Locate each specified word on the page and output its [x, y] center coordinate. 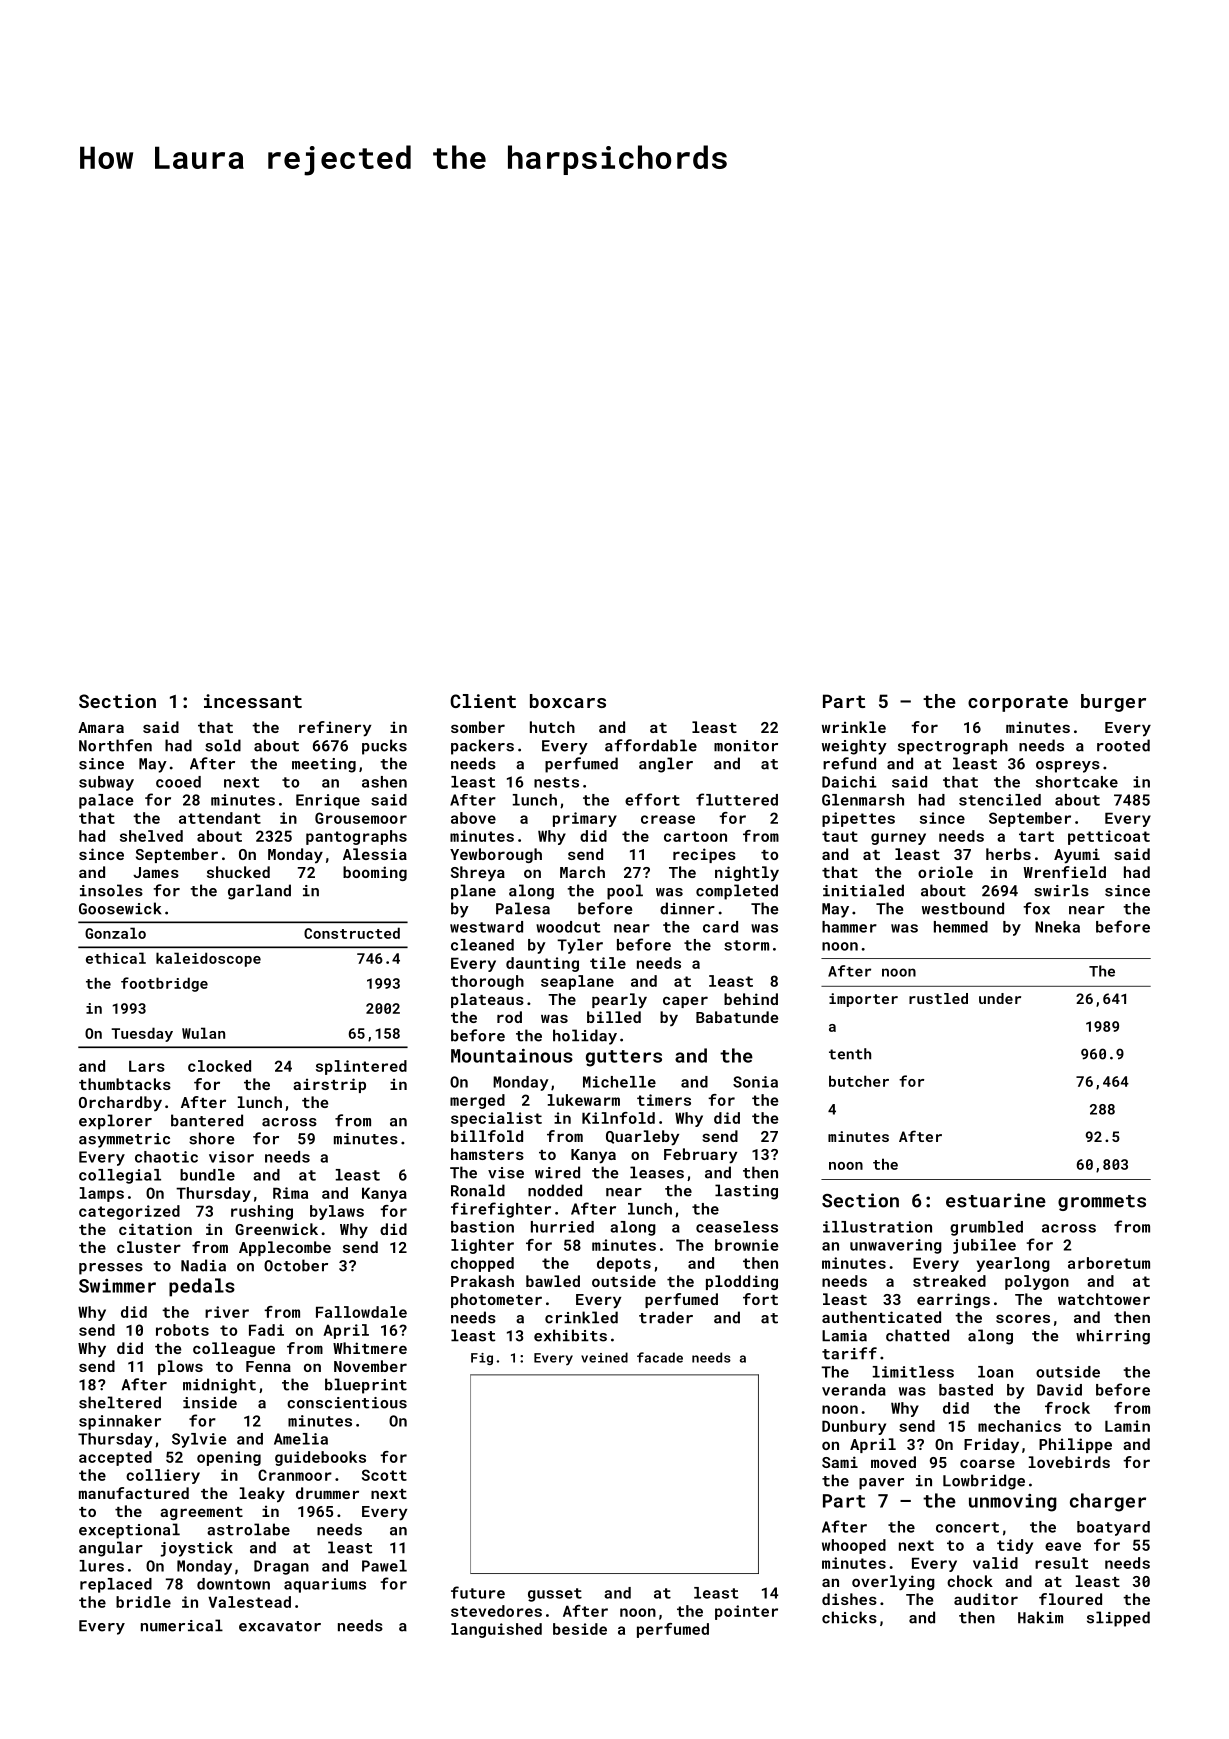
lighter [482, 1246]
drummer [327, 1493]
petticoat [1109, 837]
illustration [877, 1227]
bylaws [337, 1212]
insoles [111, 890]
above [473, 818]
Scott [384, 1475]
